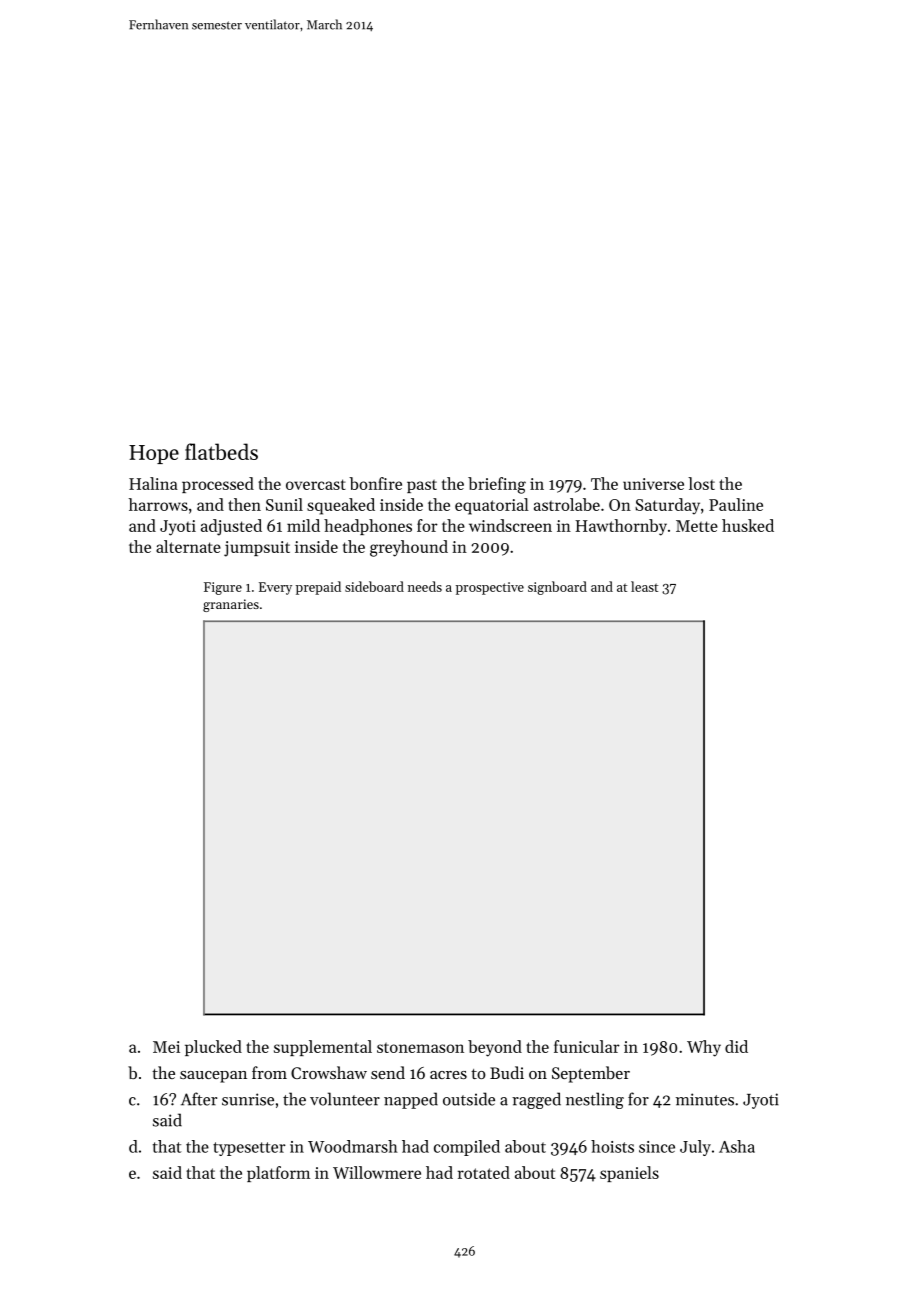  I want to click on least, so click(644, 586).
